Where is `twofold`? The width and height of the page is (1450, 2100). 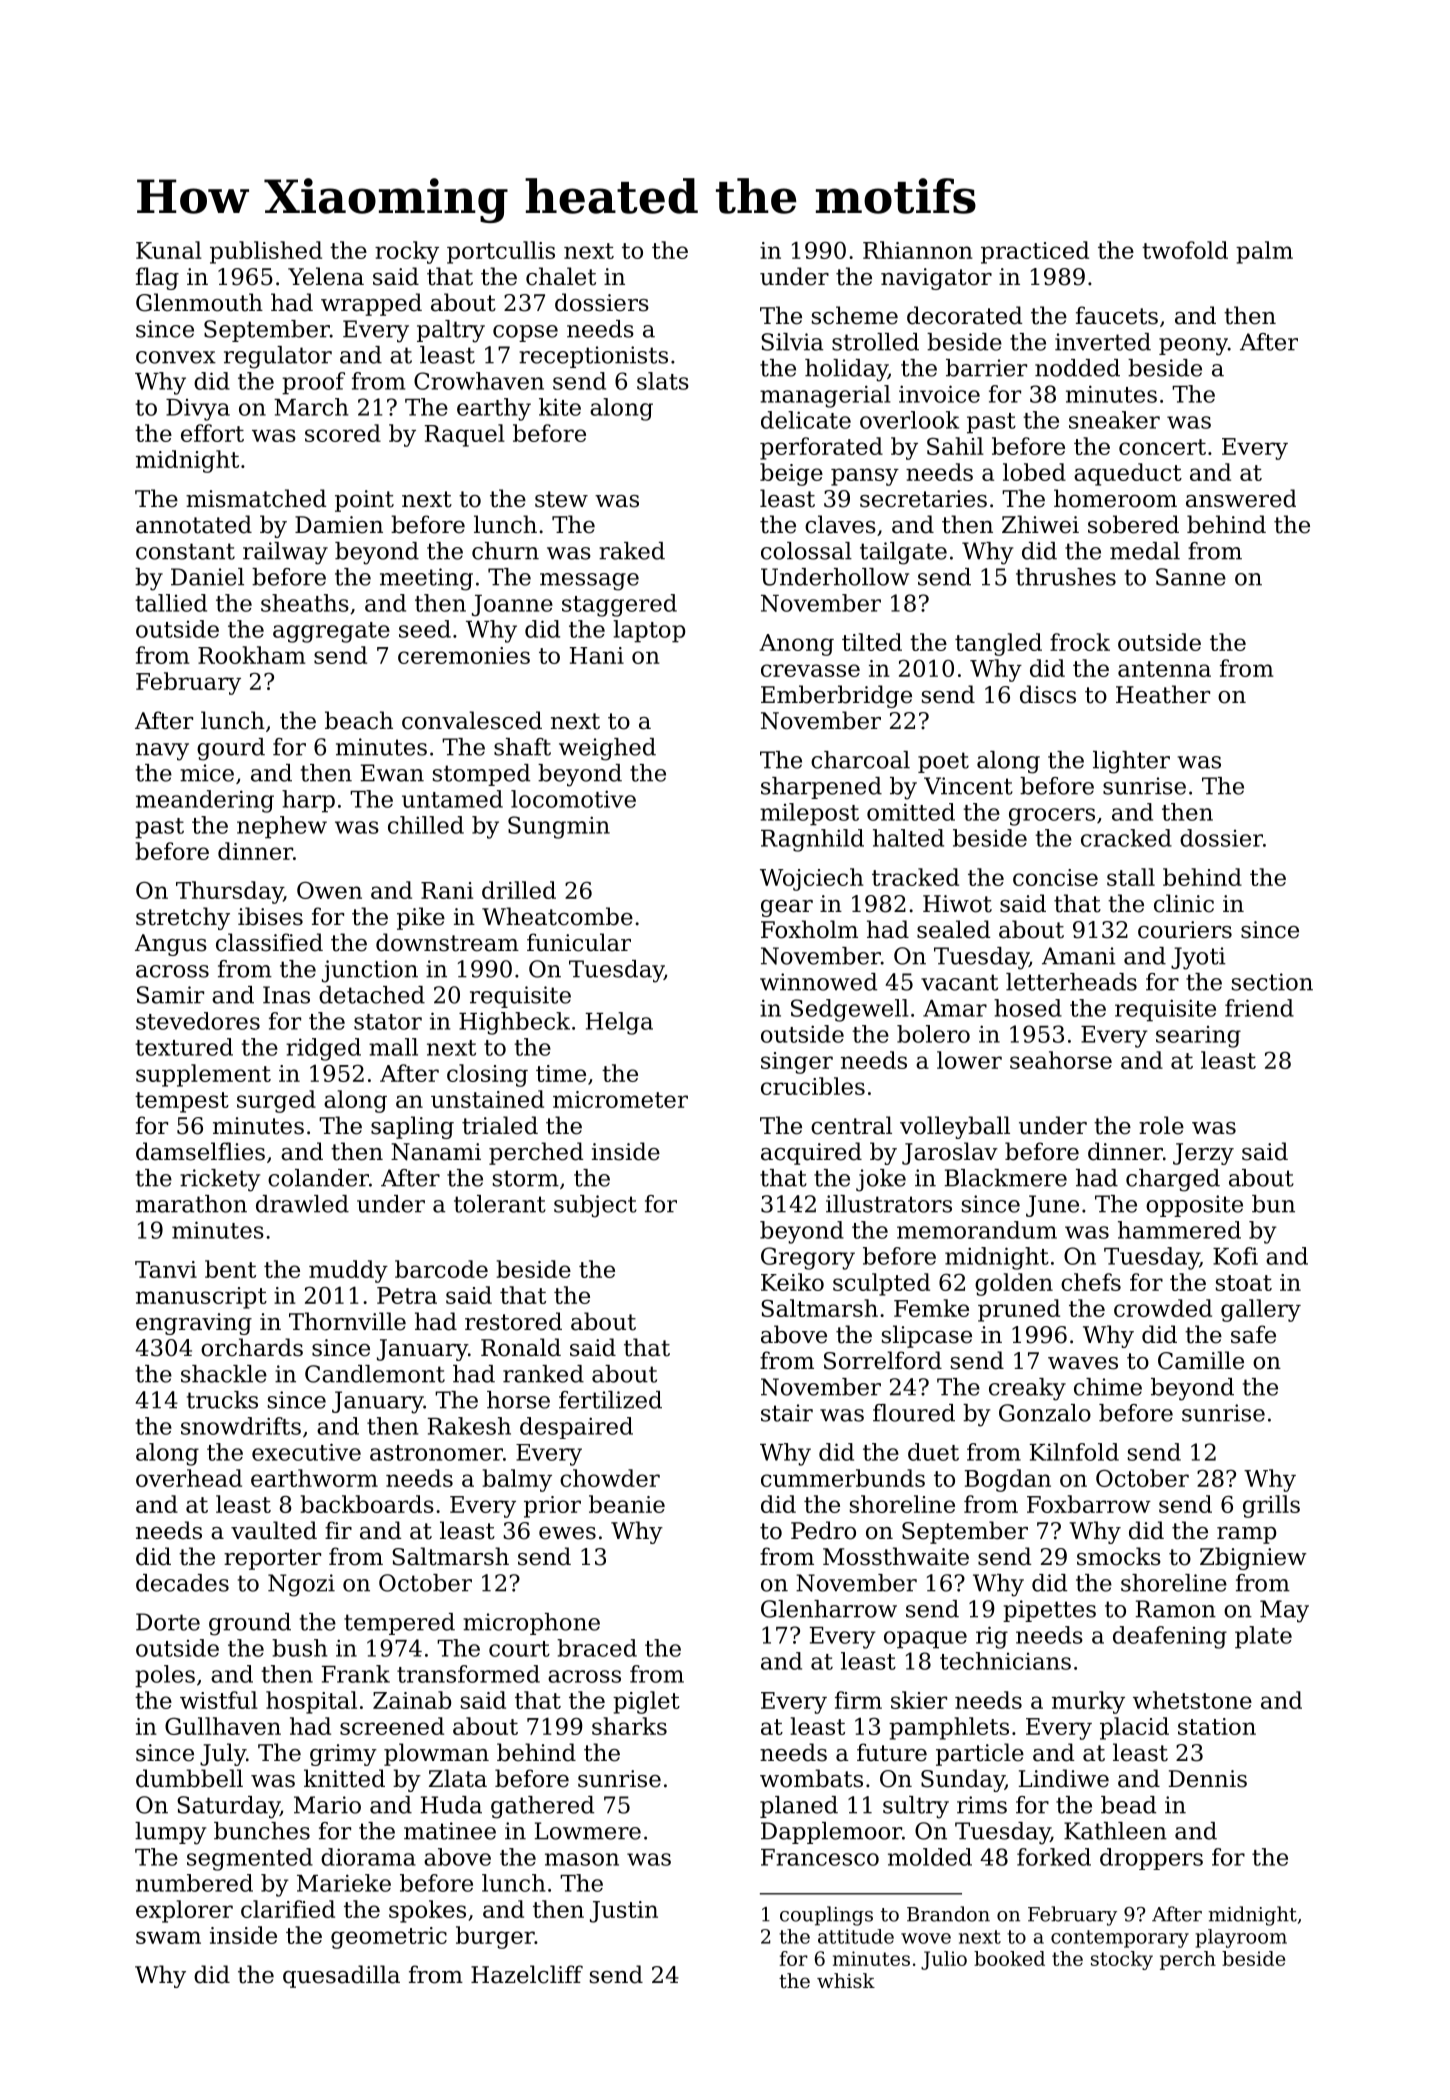 twofold is located at coordinates (1185, 250).
